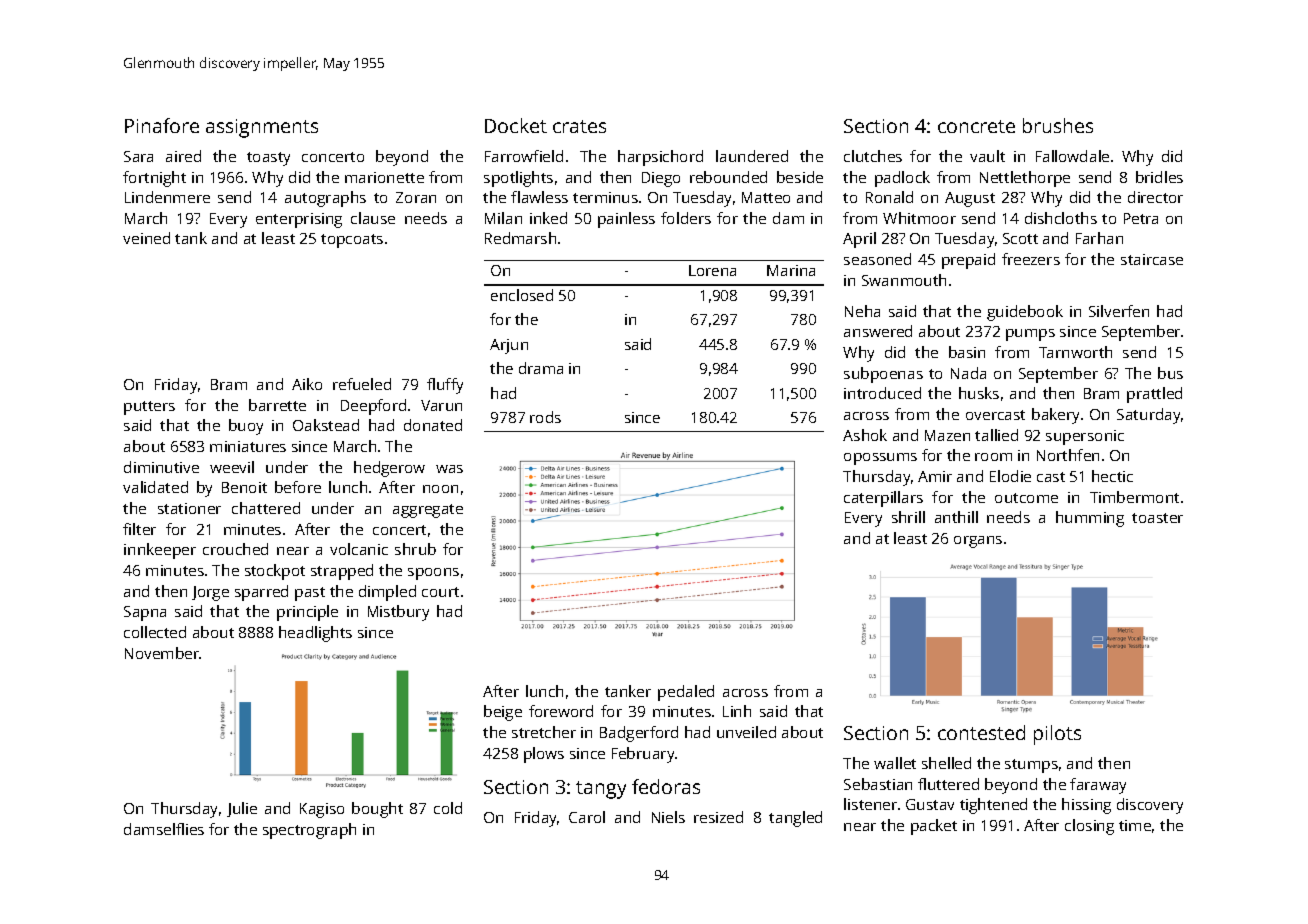  Describe the element at coordinates (541, 368) in the page. I see `drama` at that location.
